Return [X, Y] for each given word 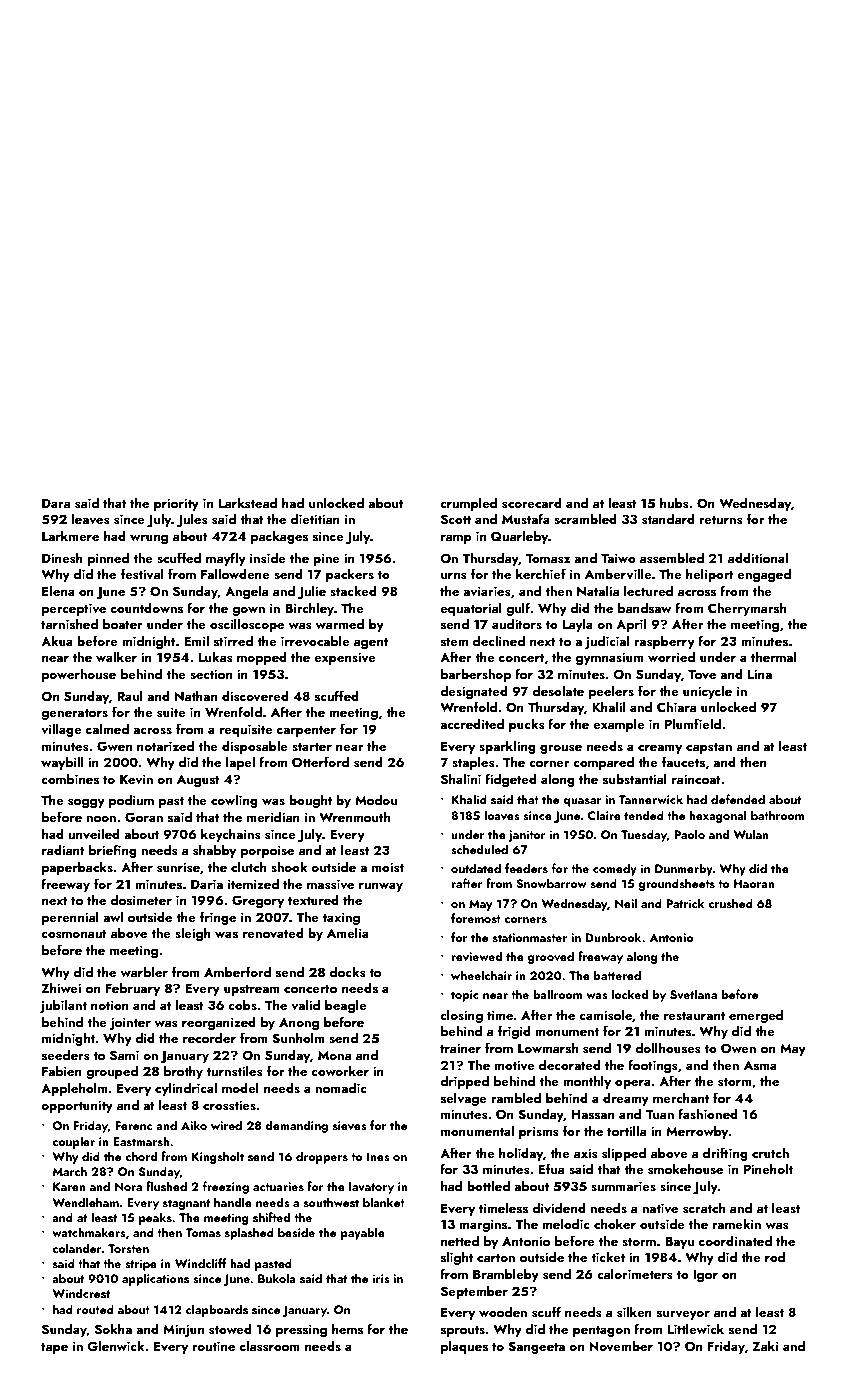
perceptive [74, 609]
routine [213, 1346]
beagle [346, 1006]
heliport [710, 575]
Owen [738, 1048]
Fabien [62, 1070]
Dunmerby [684, 869]
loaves [502, 815]
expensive [345, 658]
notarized [165, 745]
